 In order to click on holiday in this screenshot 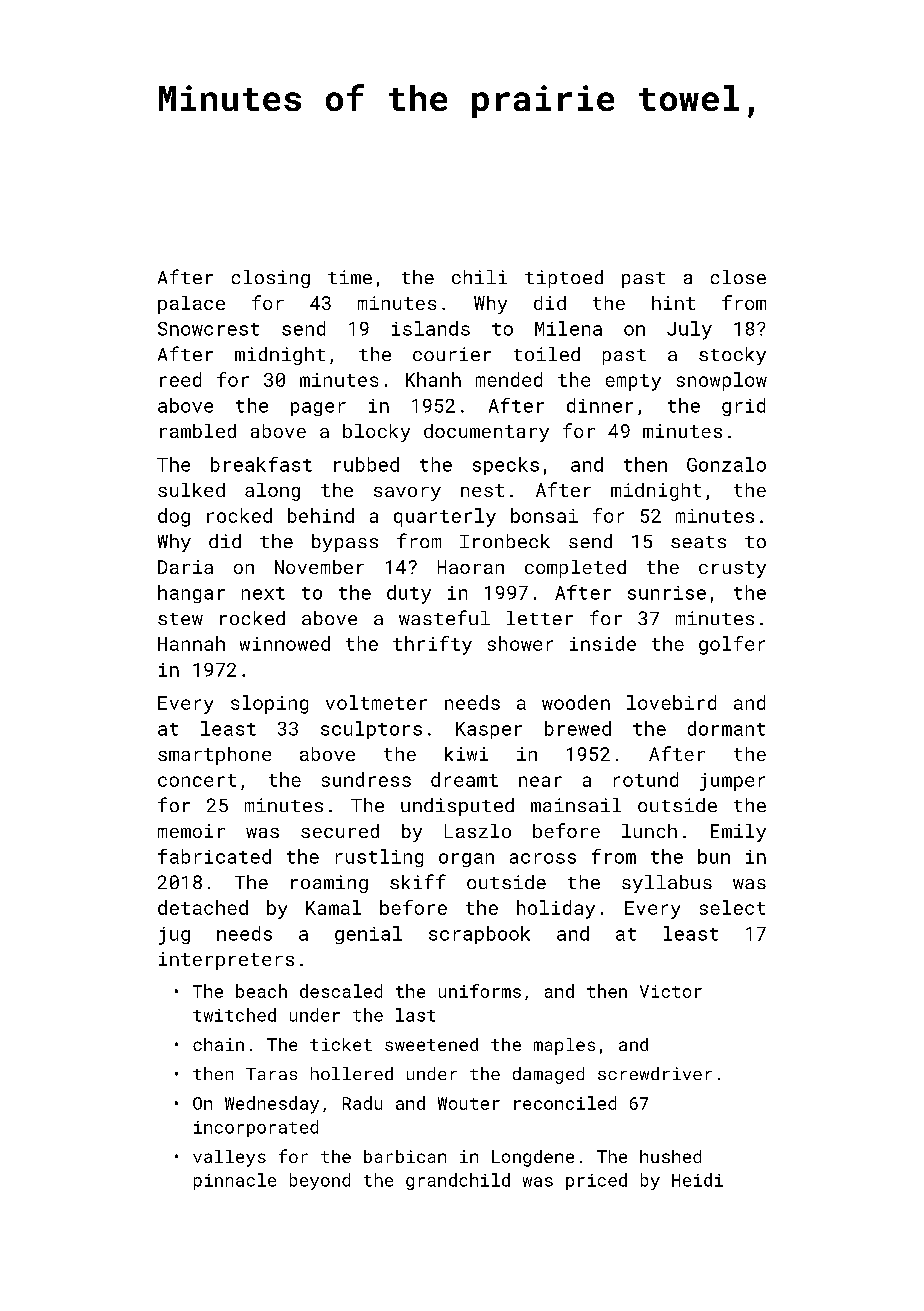, I will do `click(556, 909)`.
